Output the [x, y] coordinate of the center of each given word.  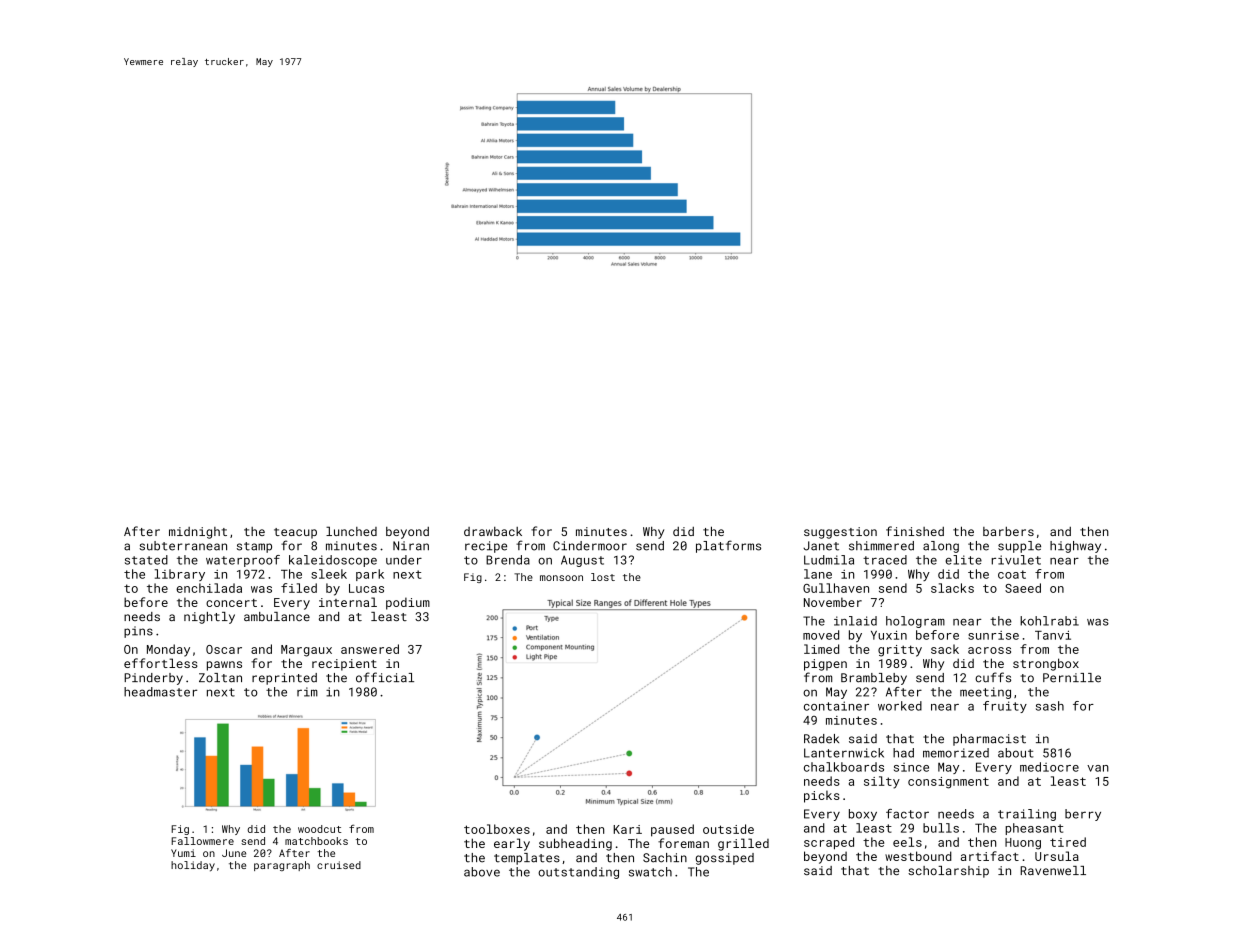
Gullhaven [836, 588]
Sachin [665, 858]
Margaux [306, 651]
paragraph [282, 866]
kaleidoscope [333, 561]
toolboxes [497, 829]
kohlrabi [1049, 621]
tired [1068, 842]
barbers [1008, 531]
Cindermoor [590, 546]
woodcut [319, 829]
